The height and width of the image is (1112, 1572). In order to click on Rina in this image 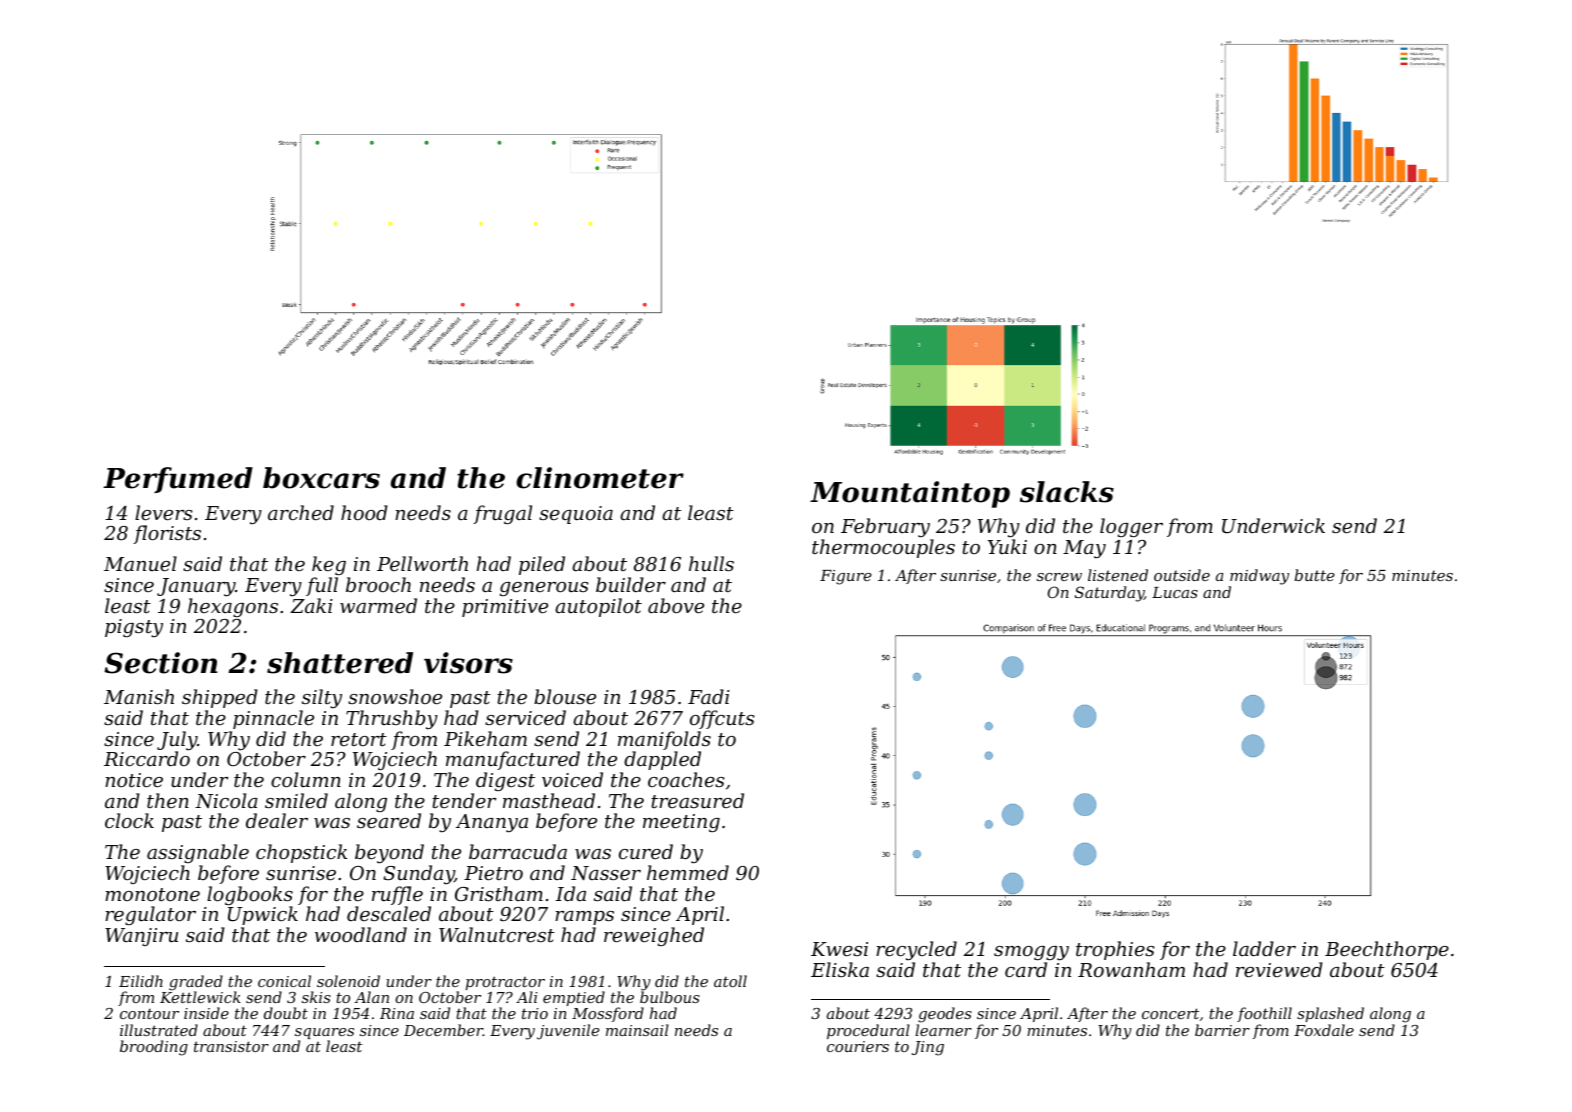, I will do `click(397, 1013)`.
